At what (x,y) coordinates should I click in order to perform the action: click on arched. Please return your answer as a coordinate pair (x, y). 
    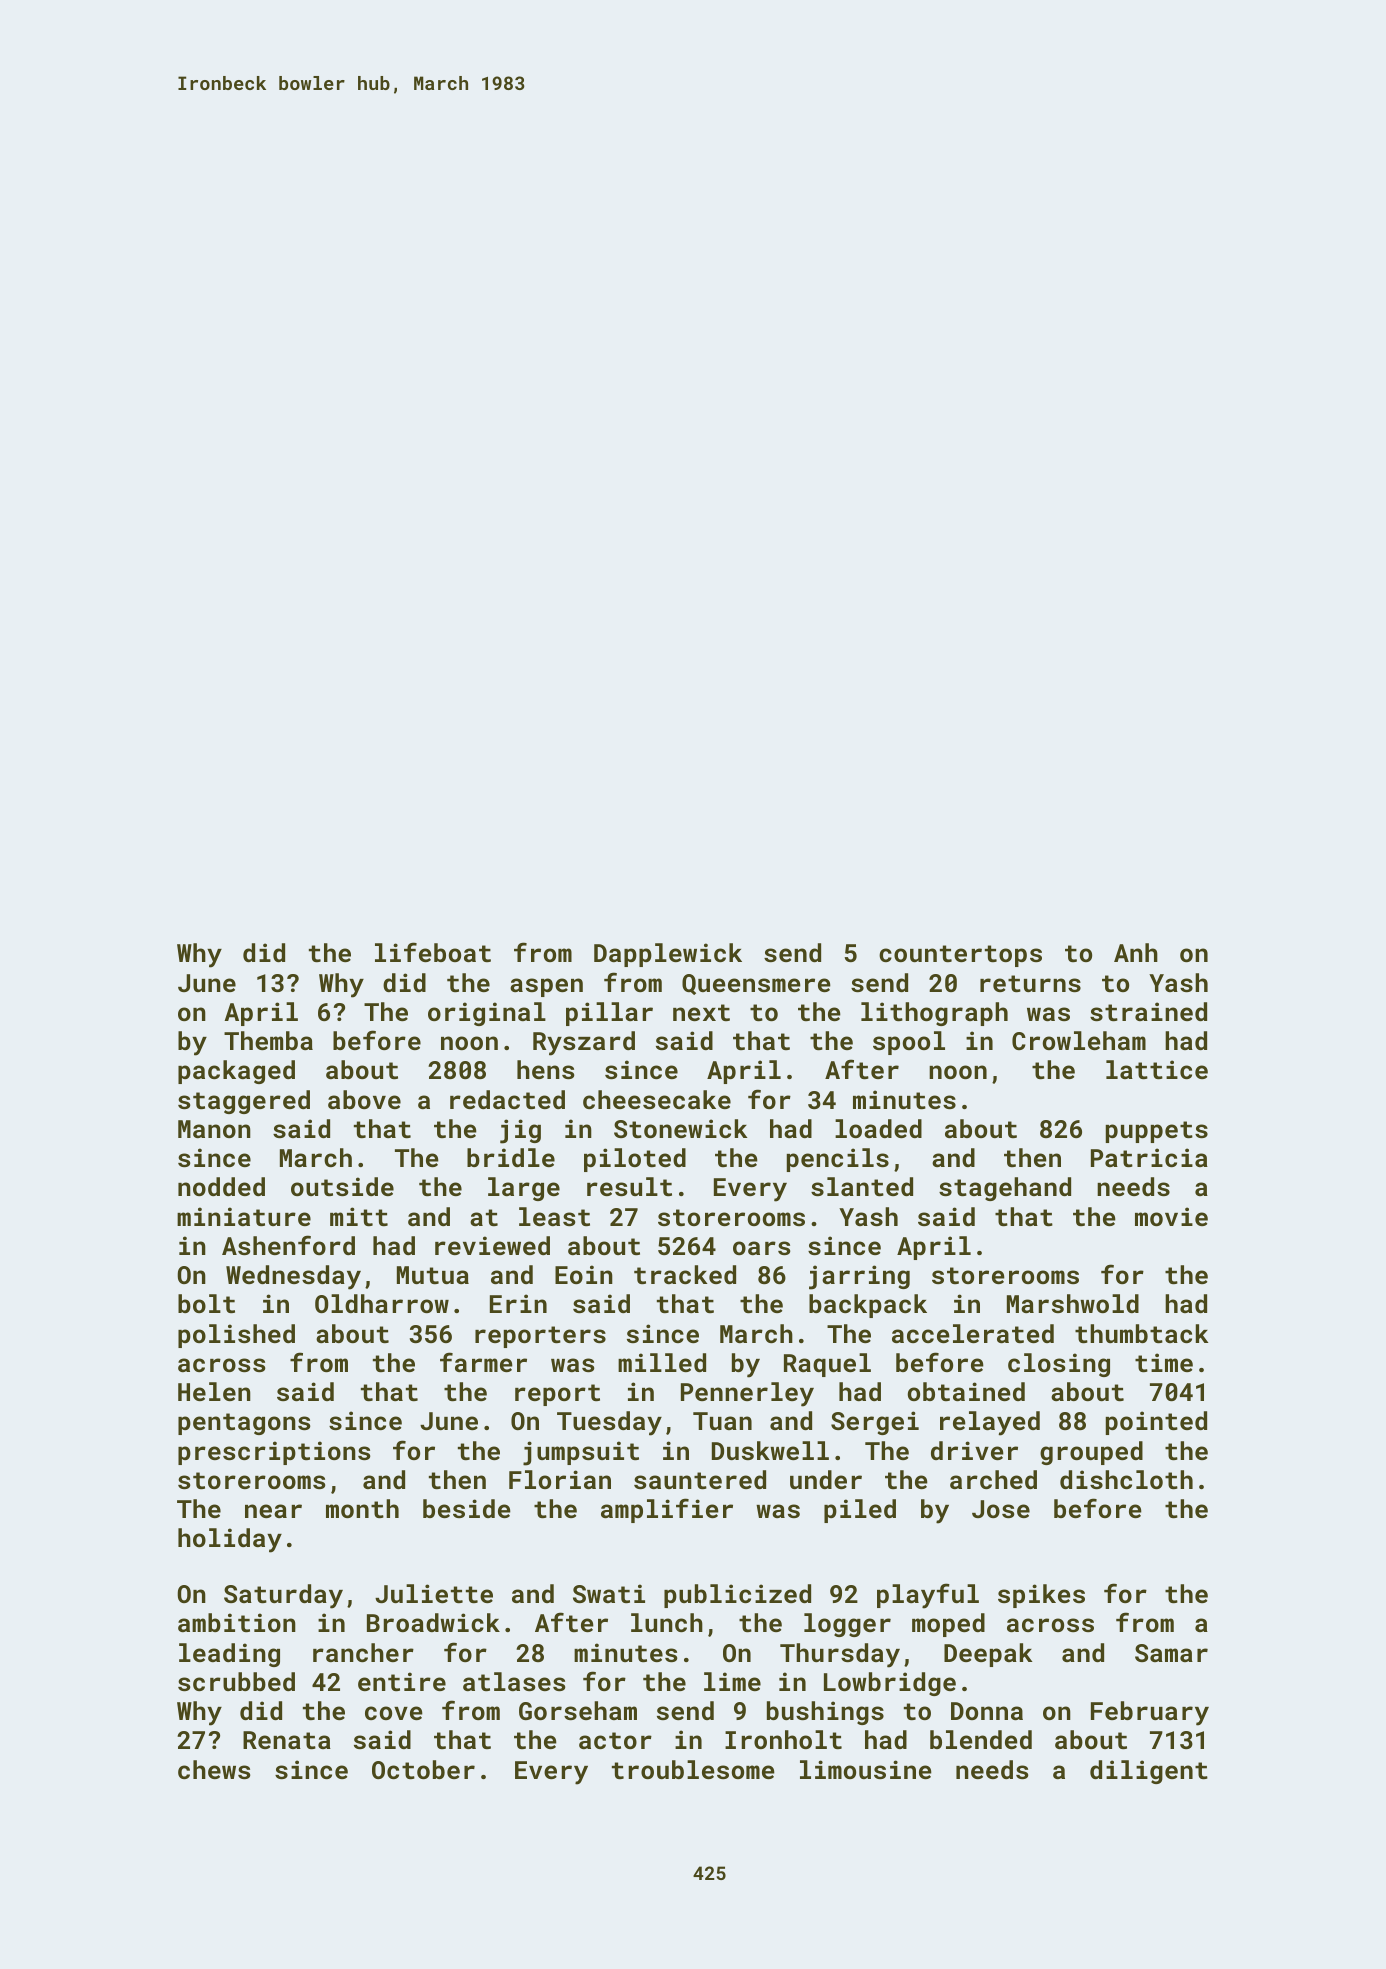
    Looking at the image, I should click on (993, 1479).
